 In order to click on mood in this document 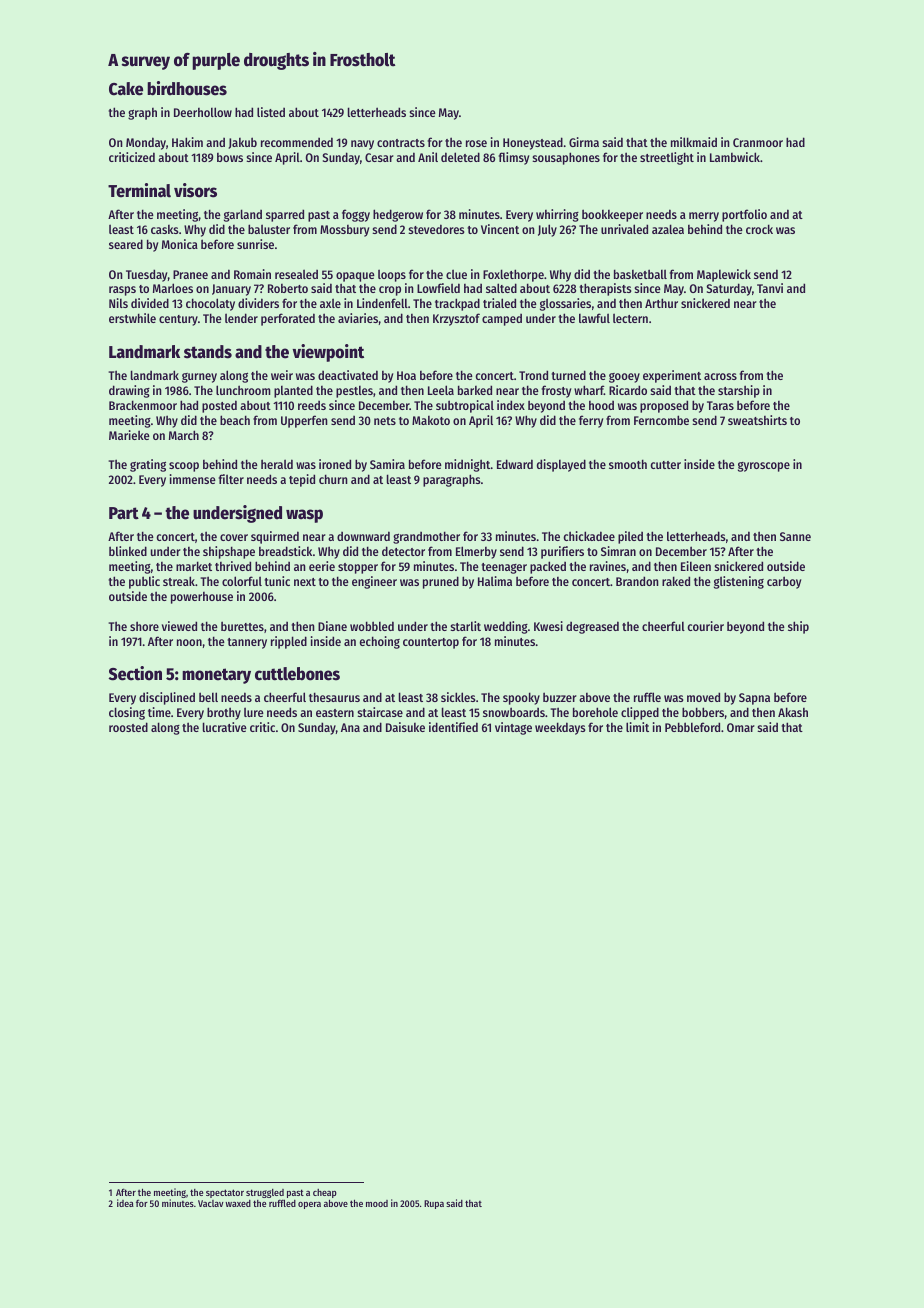, I will do `click(377, 1203)`.
